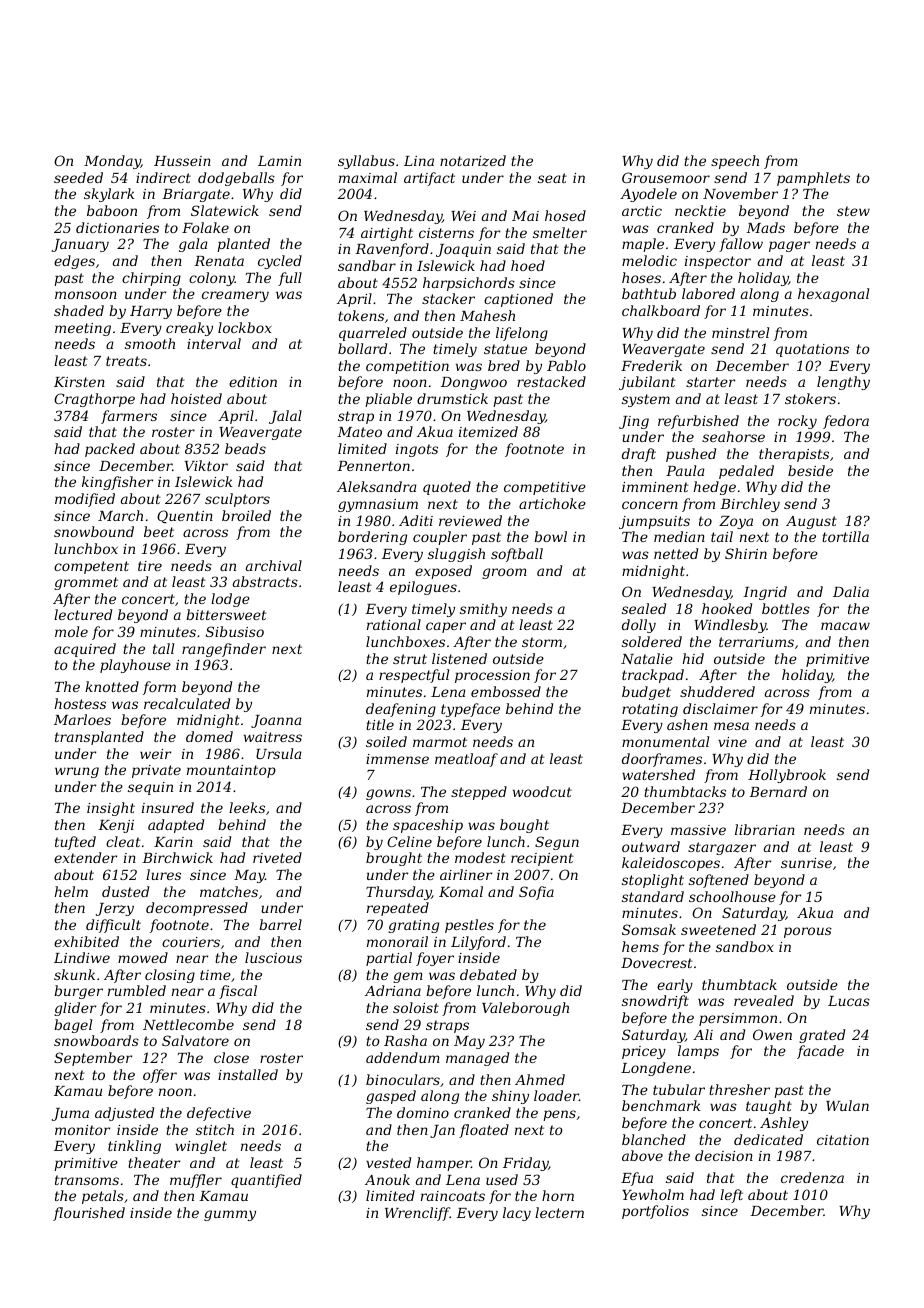 This screenshot has height=1308, width=924. I want to click on flourished, so click(89, 1214).
